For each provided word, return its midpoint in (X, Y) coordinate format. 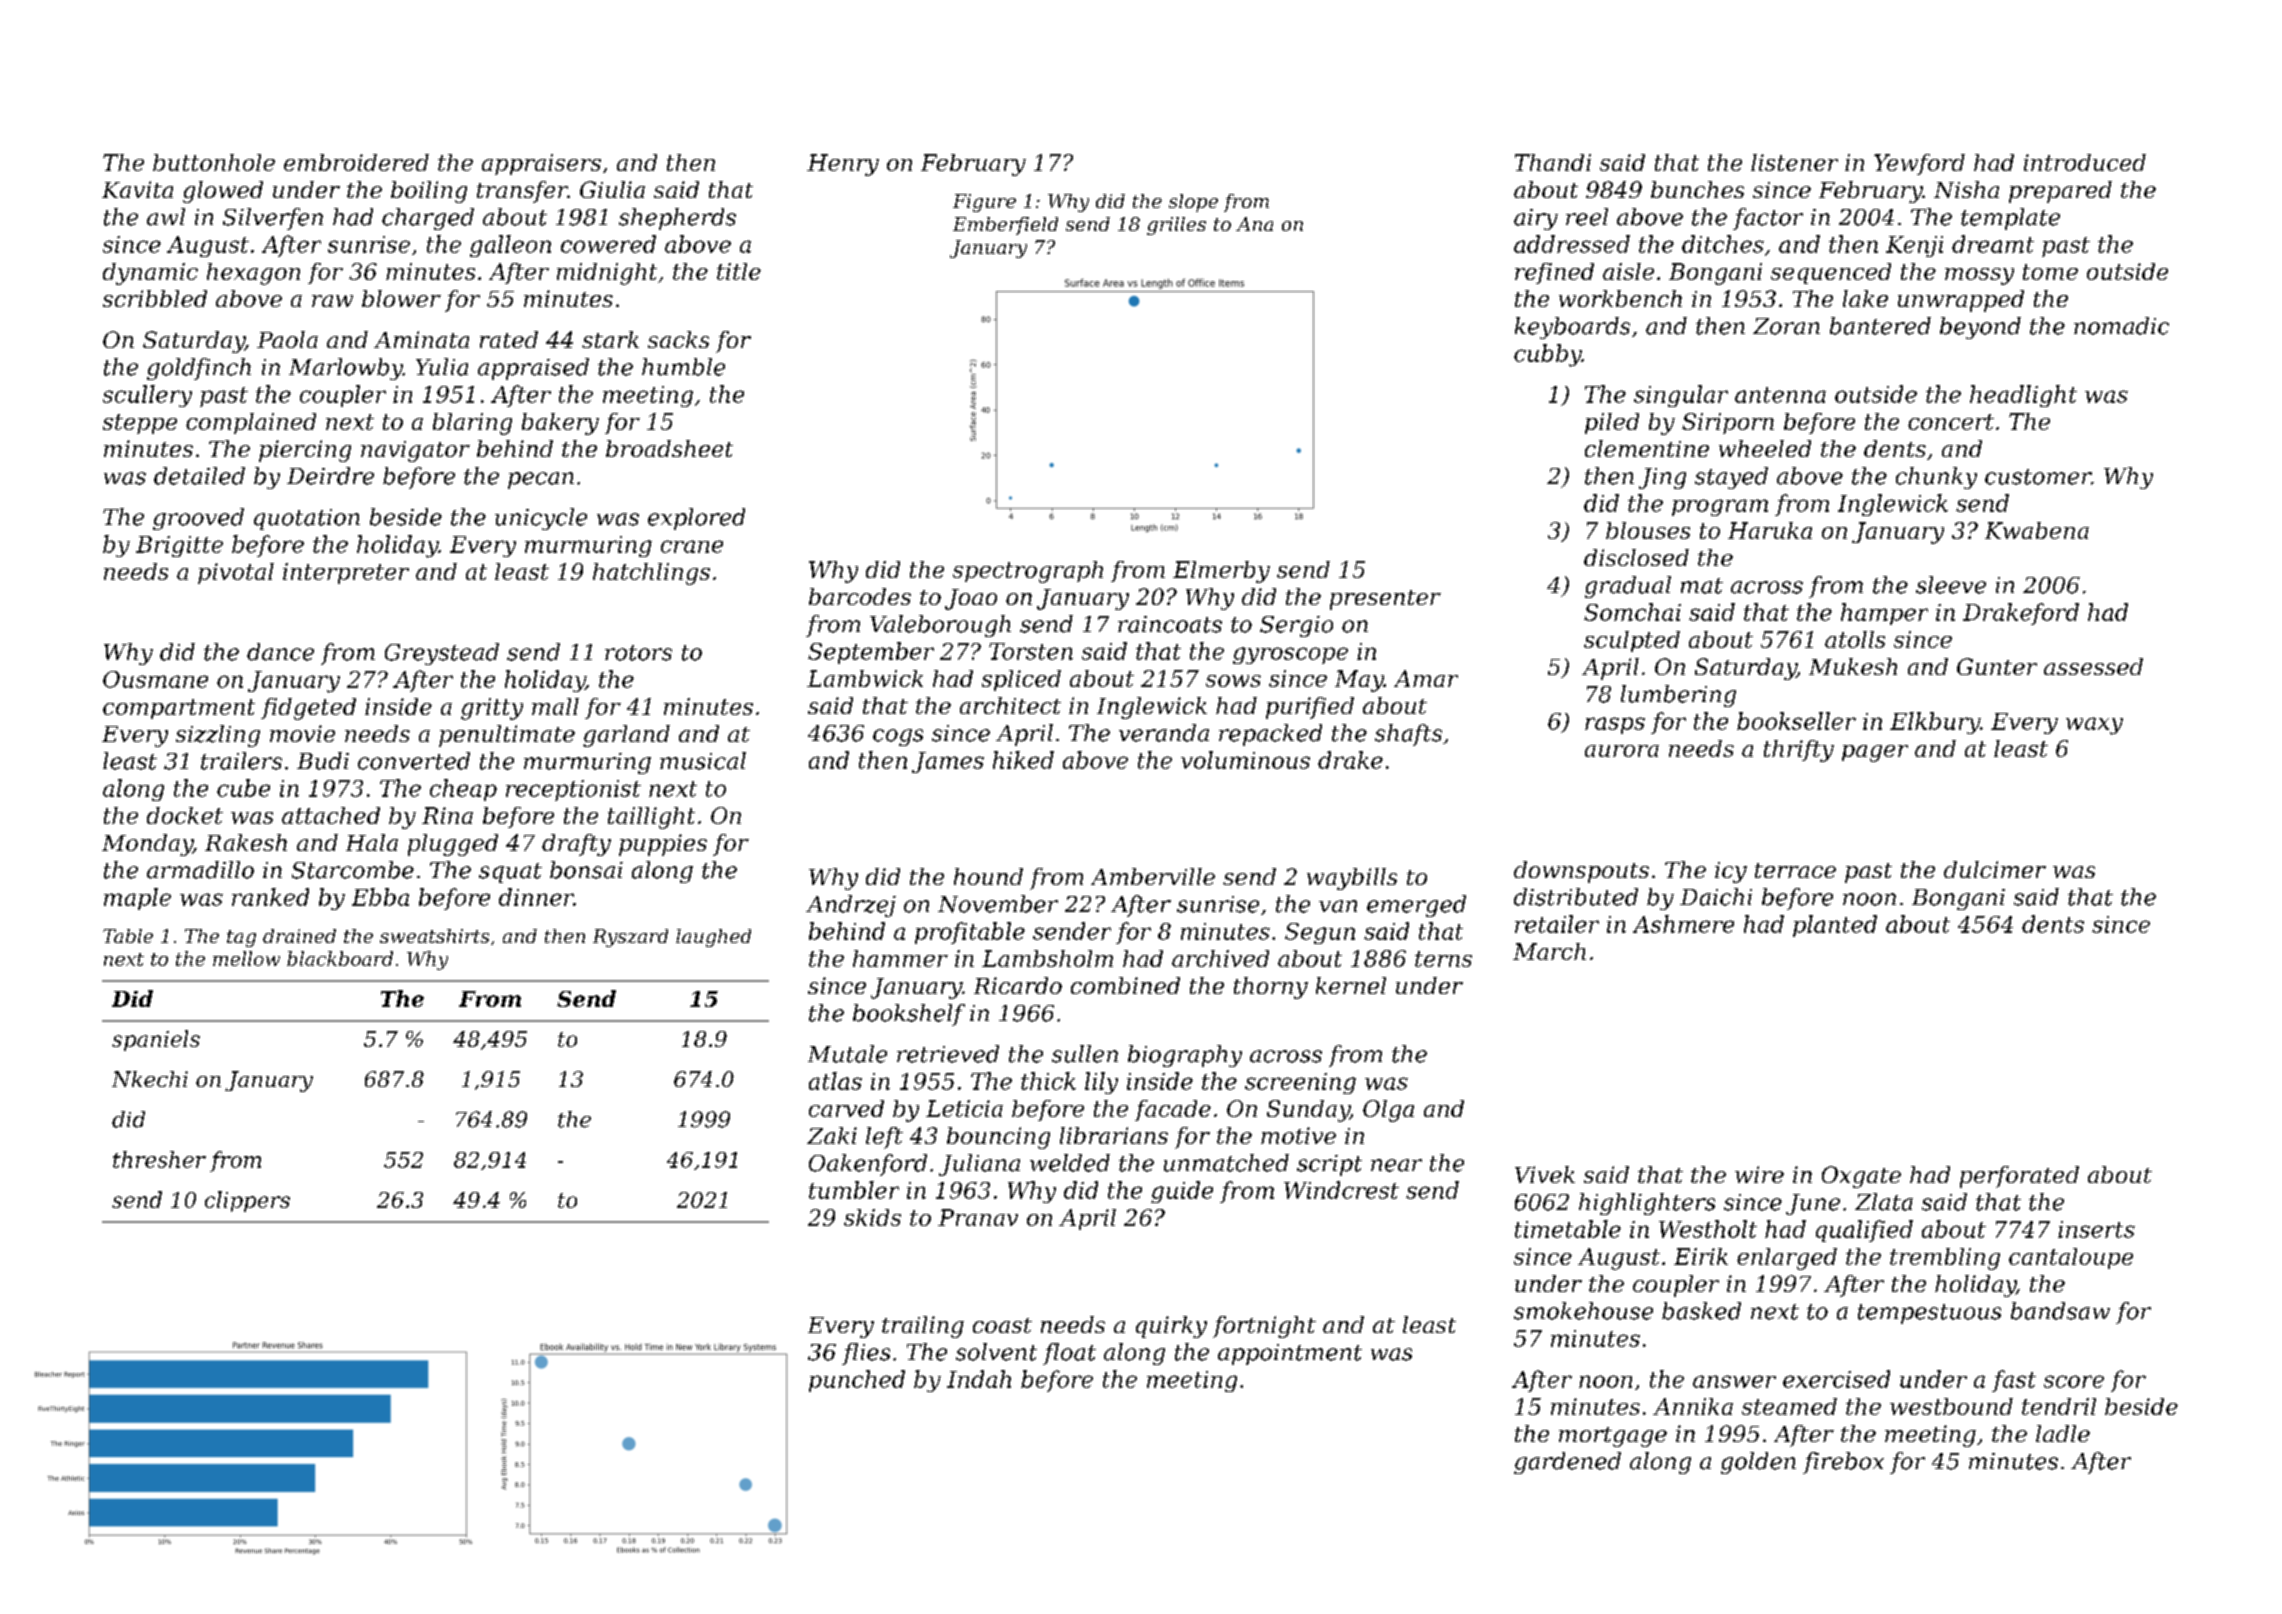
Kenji (1914, 246)
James (948, 762)
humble (683, 367)
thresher (159, 1159)
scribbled (155, 298)
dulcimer (1995, 869)
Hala (372, 842)
